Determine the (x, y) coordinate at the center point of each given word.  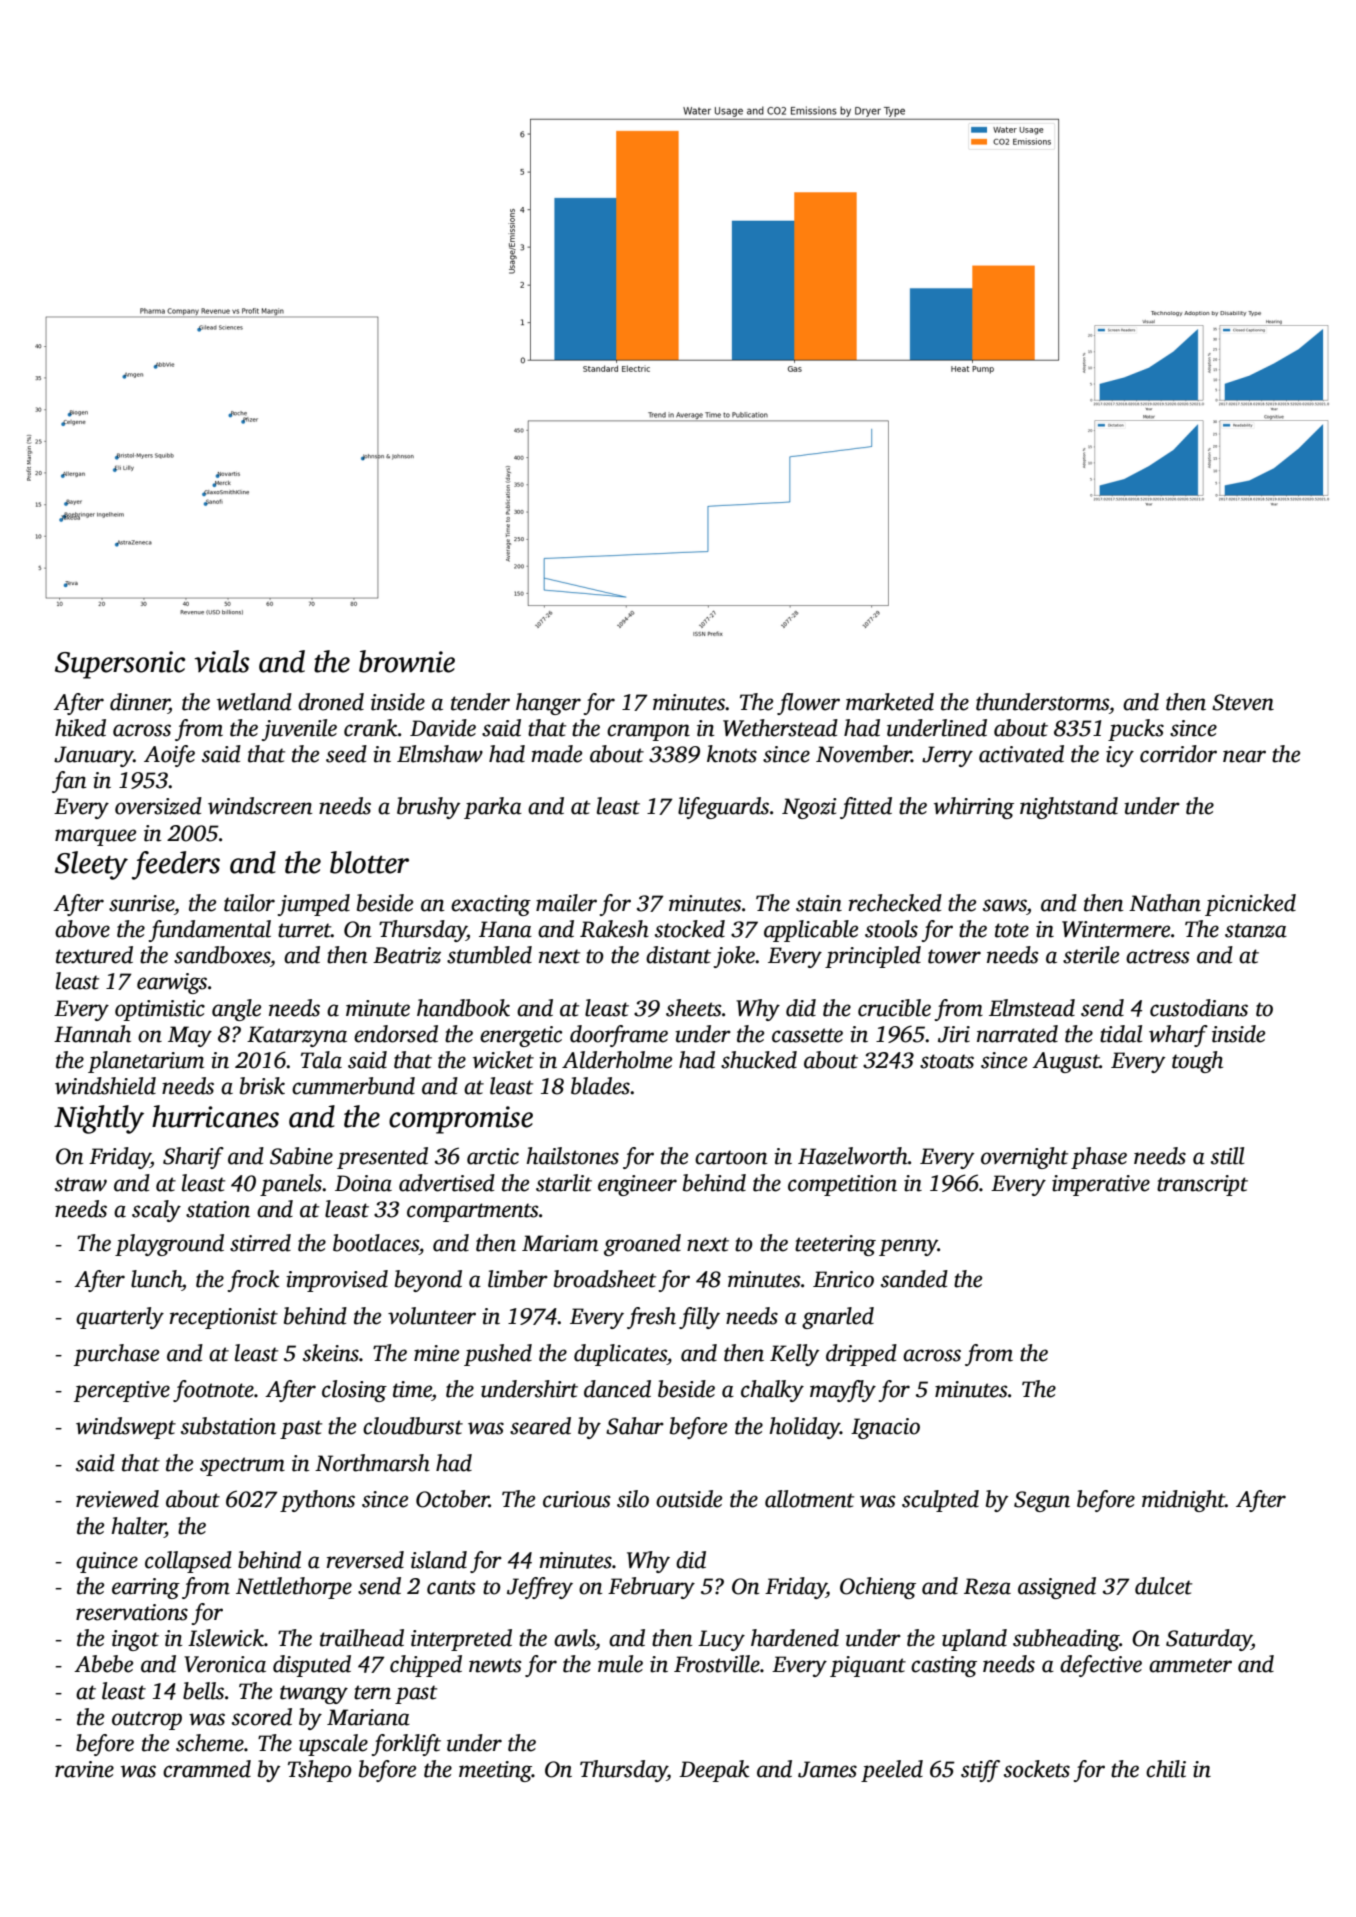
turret (304, 930)
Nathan (1165, 903)
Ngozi (809, 808)
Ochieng (878, 1588)
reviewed (117, 1499)
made (556, 754)
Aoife (169, 756)
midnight (1183, 1501)
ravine (84, 1769)
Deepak (714, 1771)
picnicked (1250, 905)
